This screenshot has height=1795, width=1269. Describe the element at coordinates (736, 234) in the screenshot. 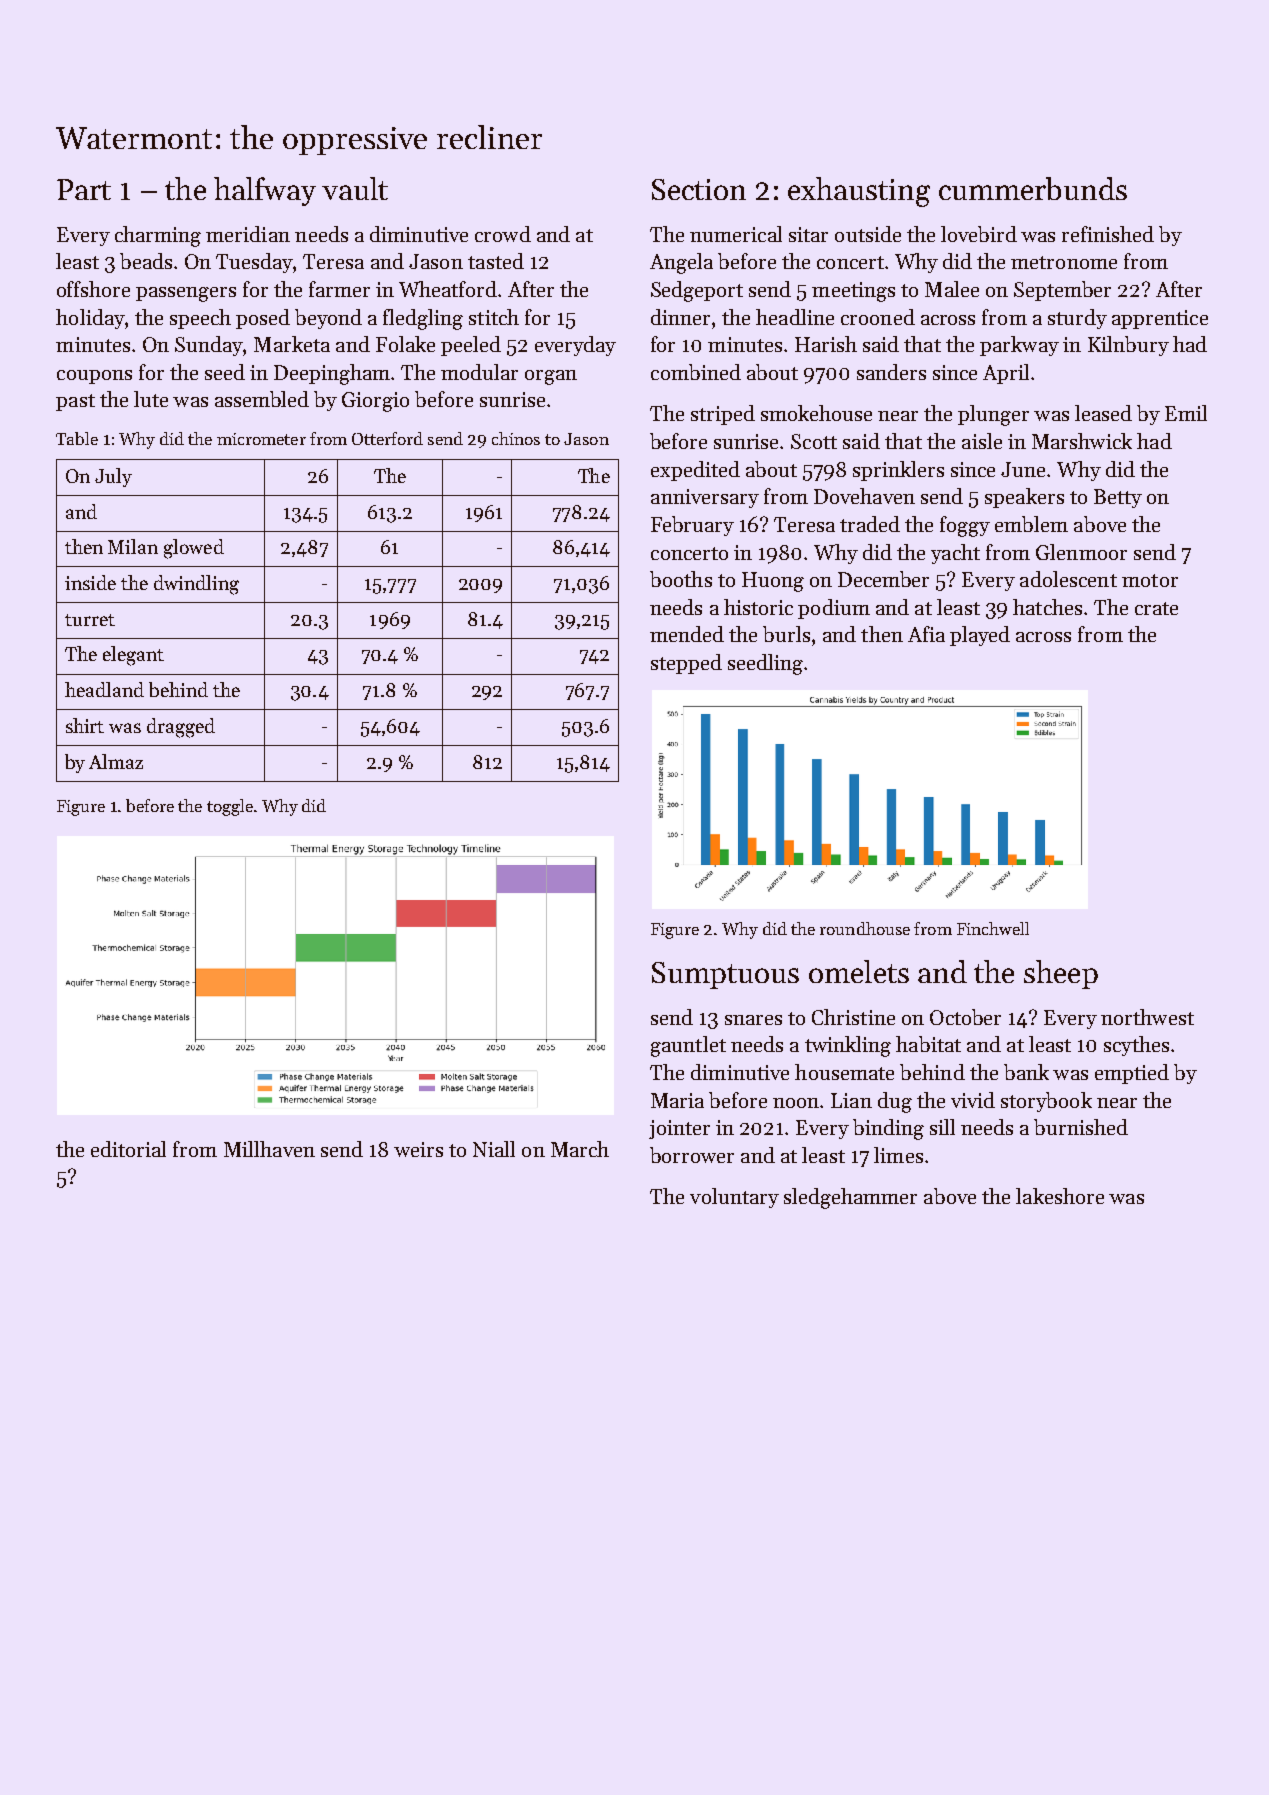

I see `numerical` at that location.
